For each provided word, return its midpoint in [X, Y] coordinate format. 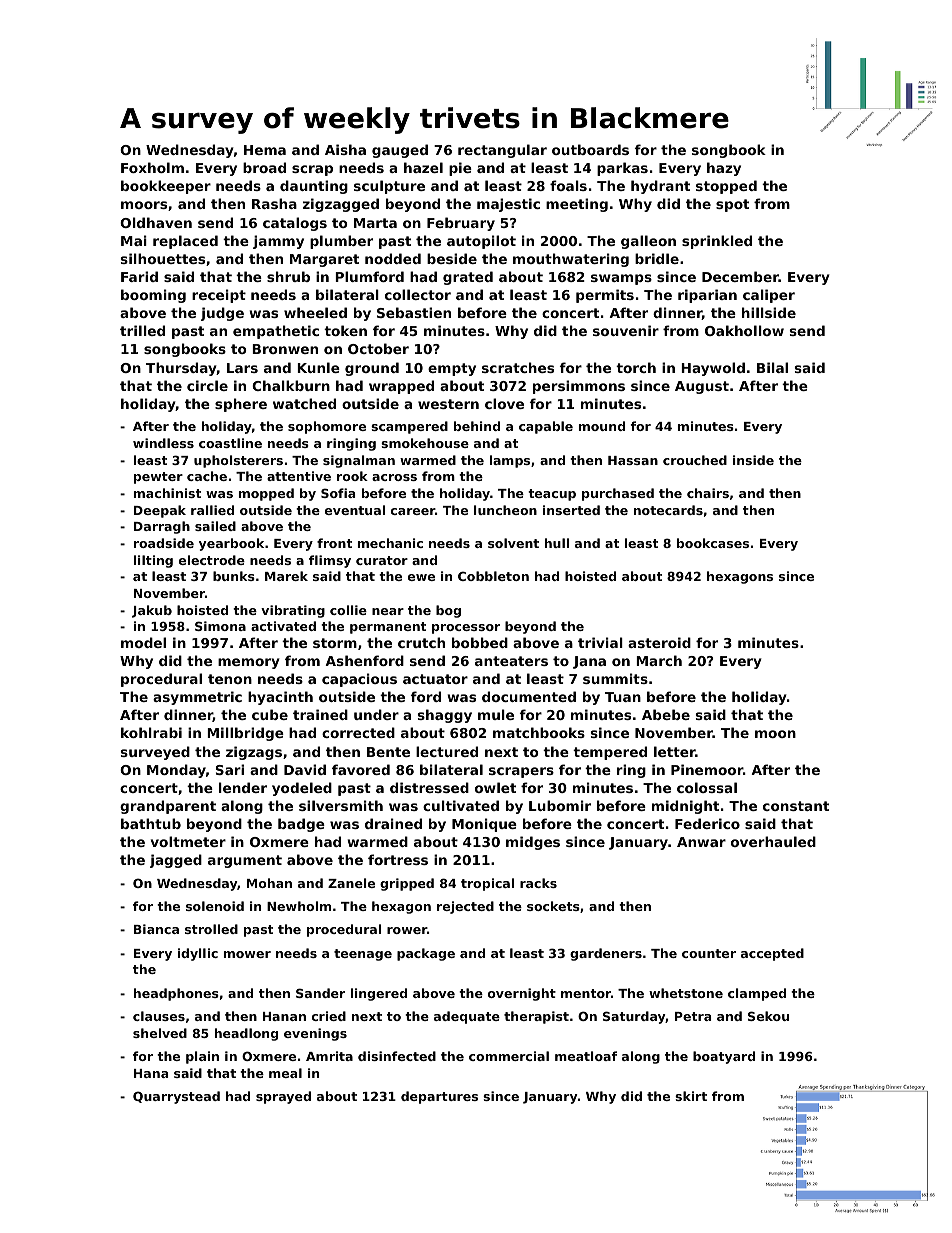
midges [533, 843]
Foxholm [152, 167]
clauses [159, 1016]
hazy [724, 169]
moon [775, 734]
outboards [590, 149]
